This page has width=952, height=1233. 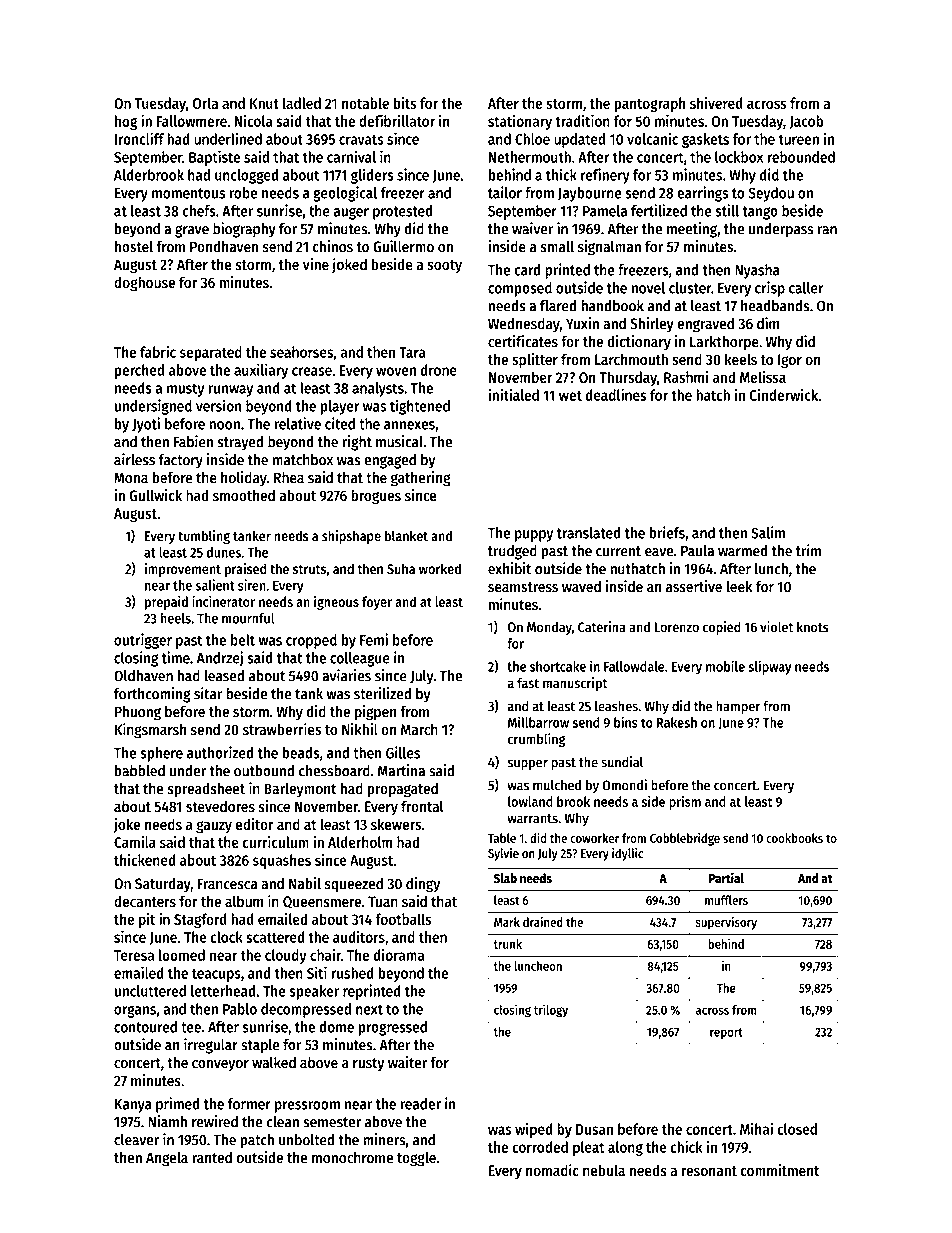 What do you see at coordinates (398, 954) in the page?
I see `diorama` at bounding box center [398, 954].
